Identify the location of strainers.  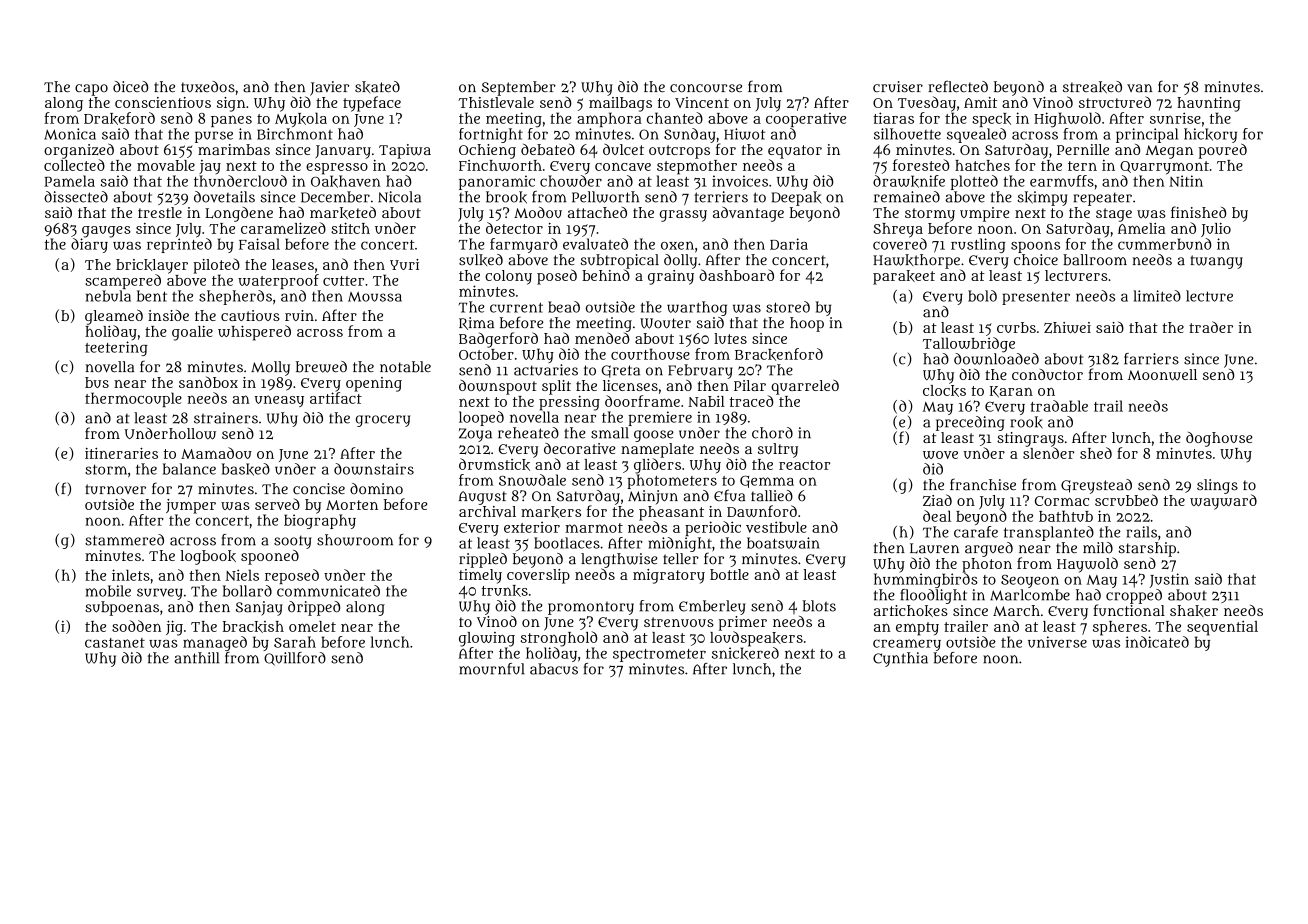
(226, 418).
